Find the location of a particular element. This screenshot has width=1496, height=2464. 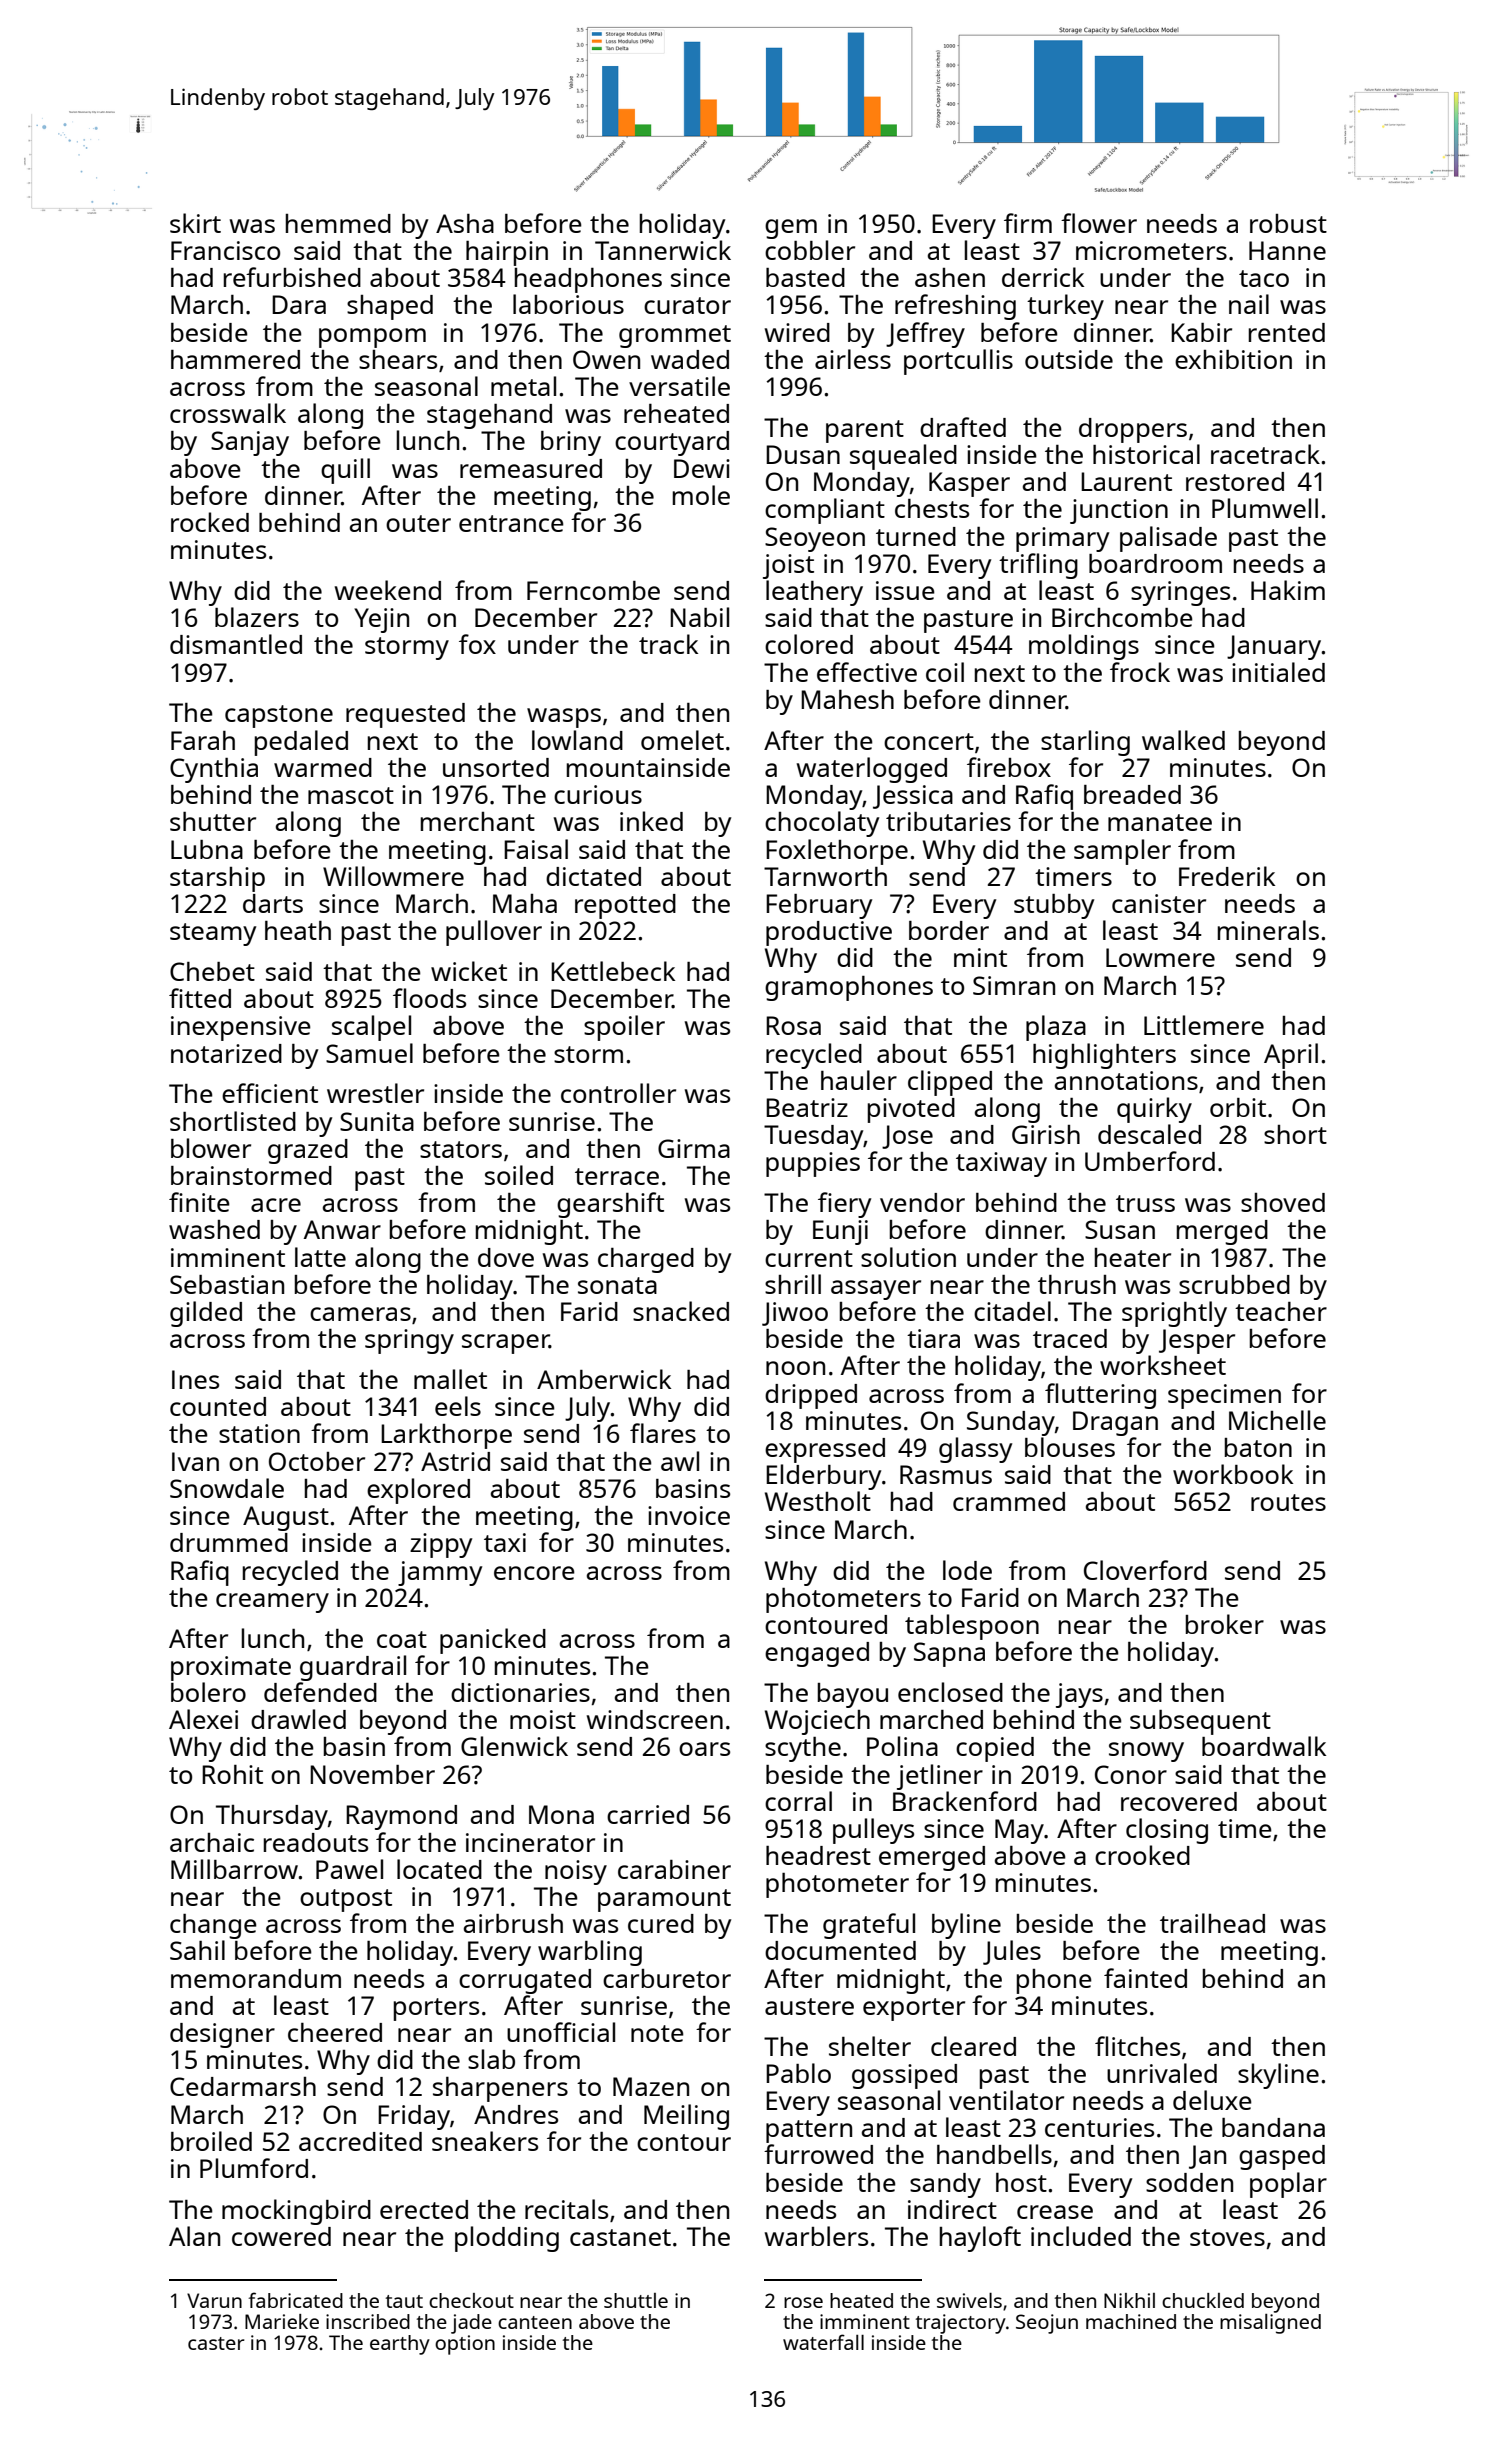

sneakers is located at coordinates (485, 2141).
